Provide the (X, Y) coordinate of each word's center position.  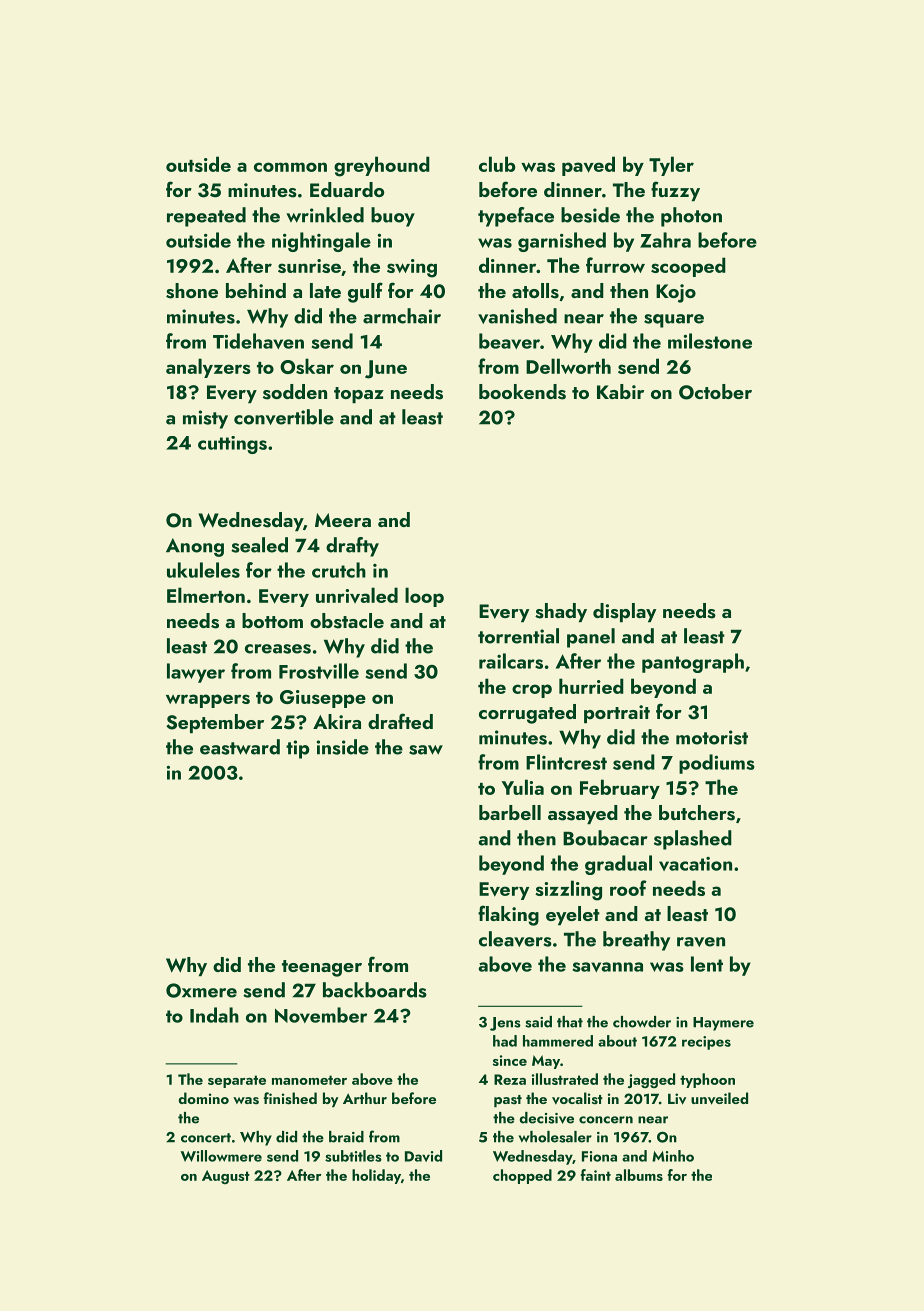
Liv (677, 1099)
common (290, 167)
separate (237, 1081)
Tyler (671, 166)
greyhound (382, 166)
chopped (522, 1176)
